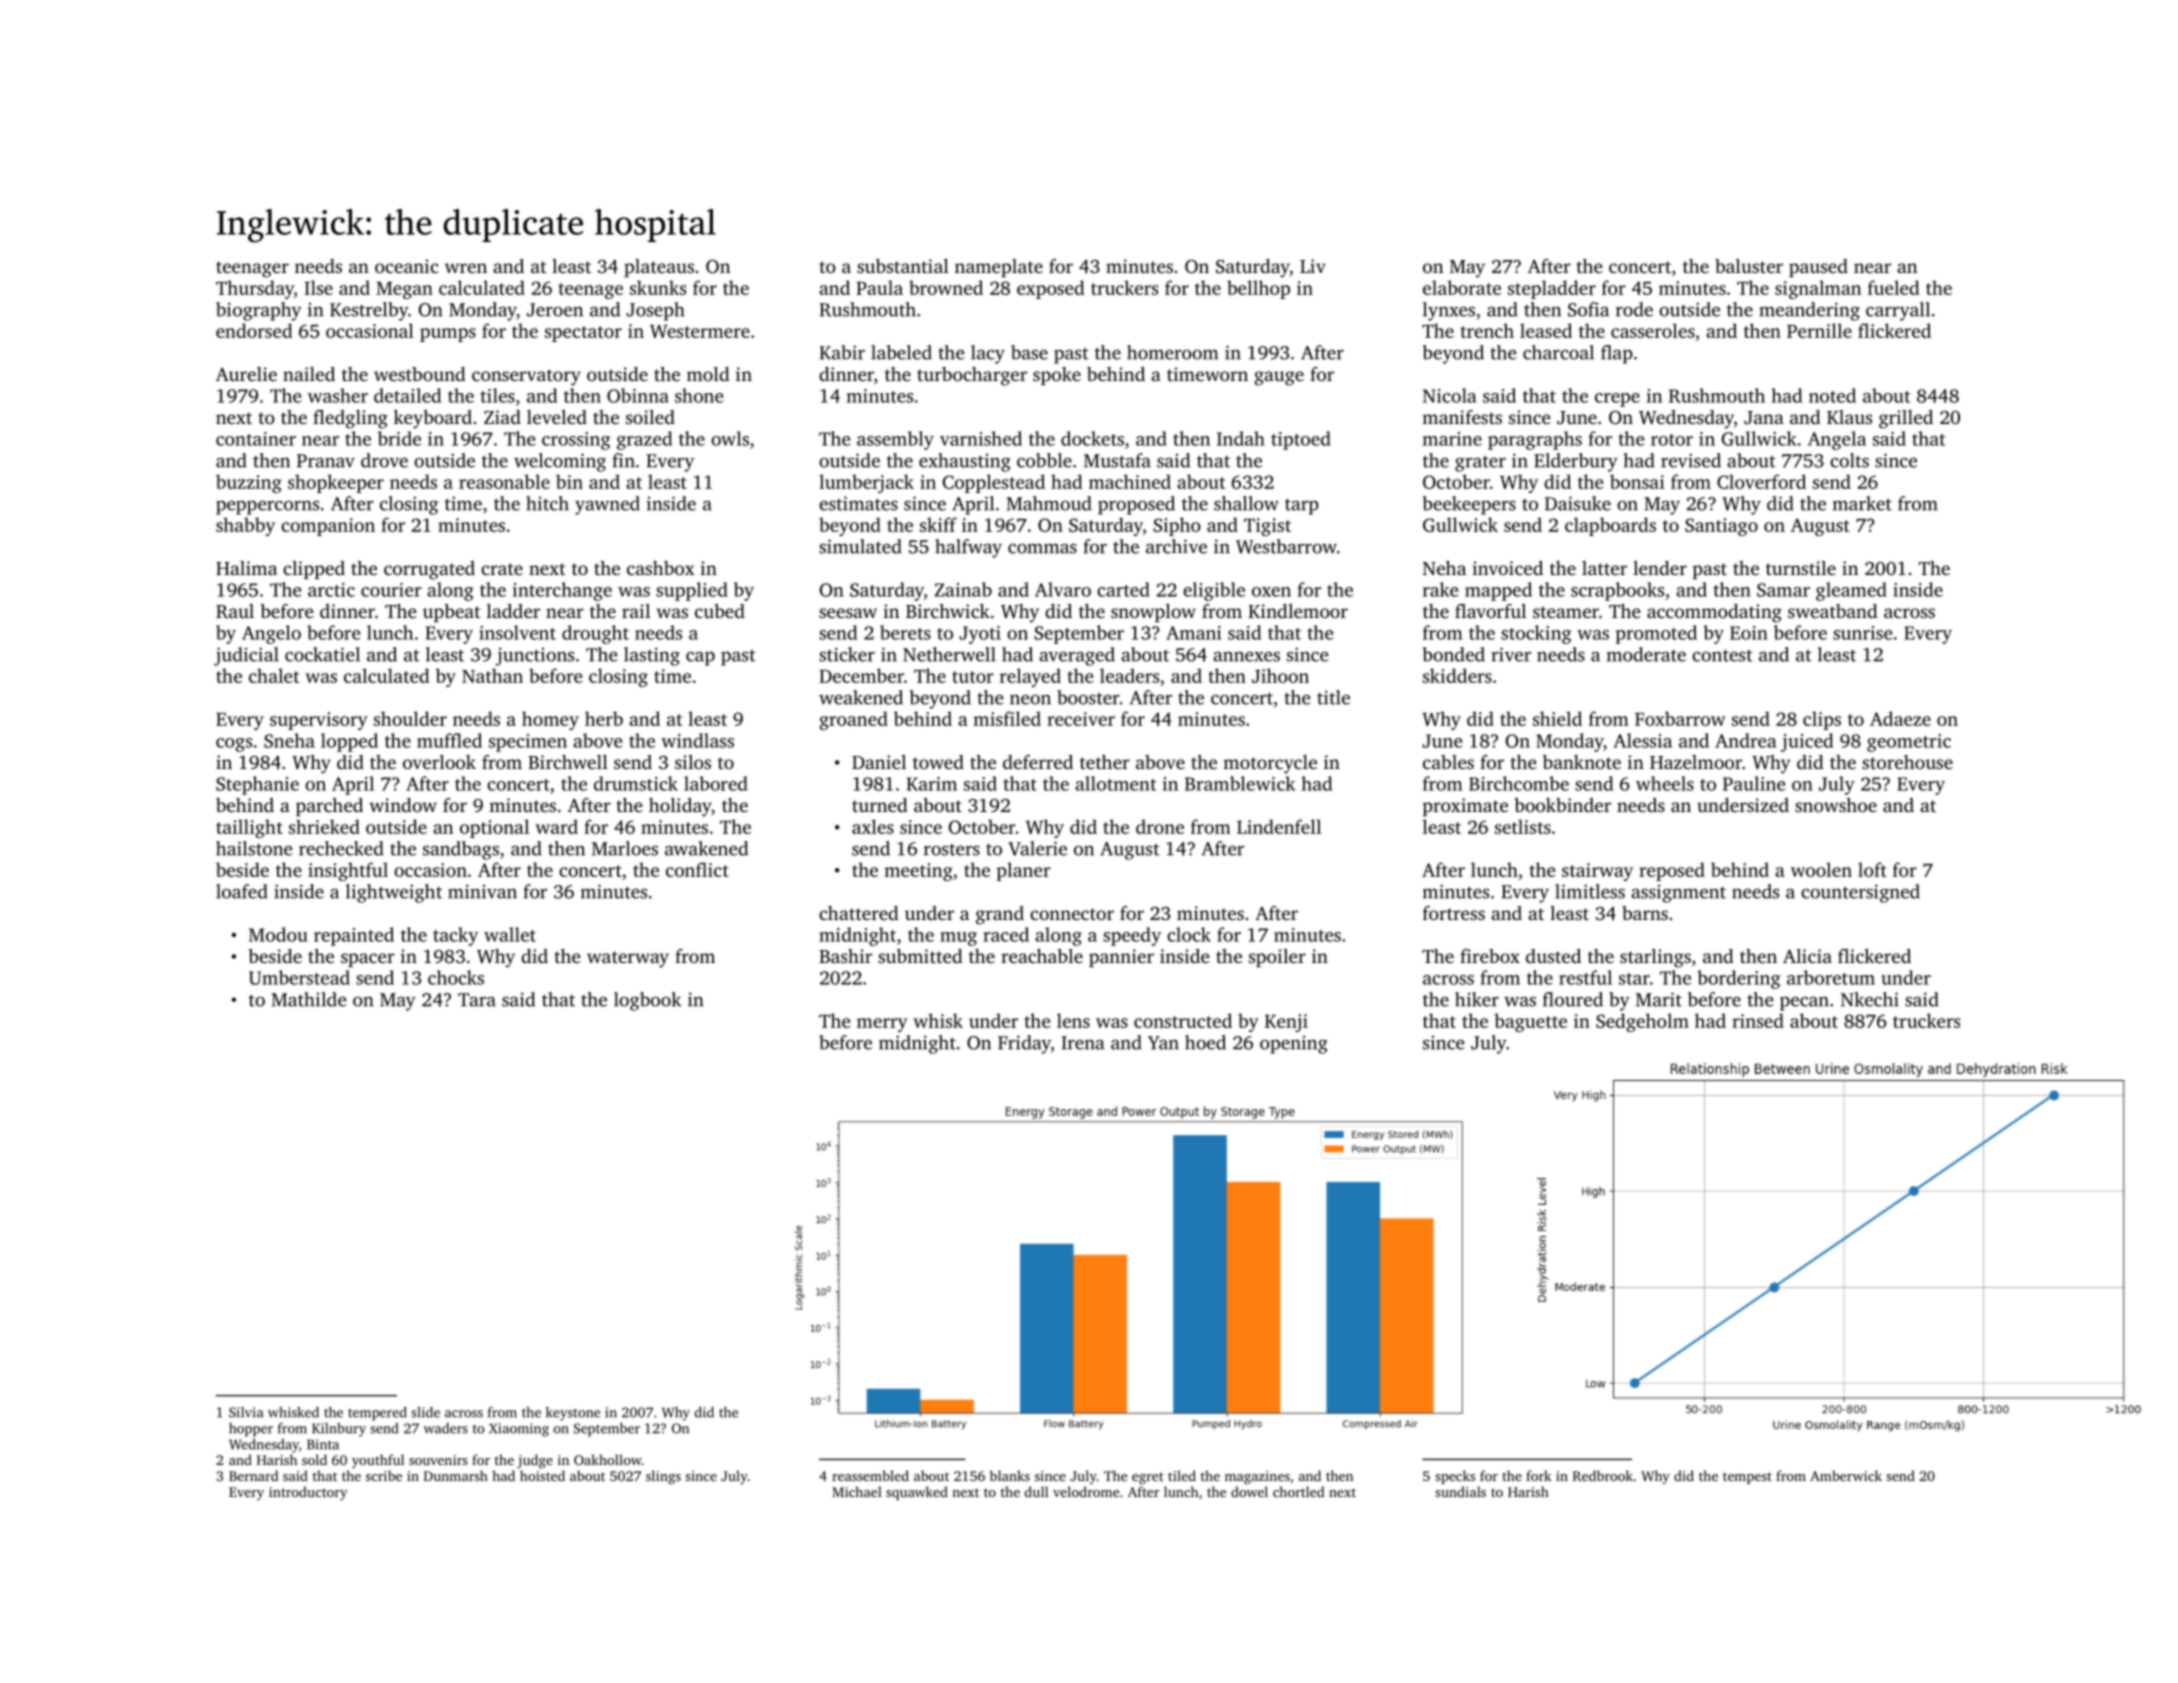 This document has height=1683, width=2178. What do you see at coordinates (1010, 1475) in the document?
I see `blanks` at bounding box center [1010, 1475].
